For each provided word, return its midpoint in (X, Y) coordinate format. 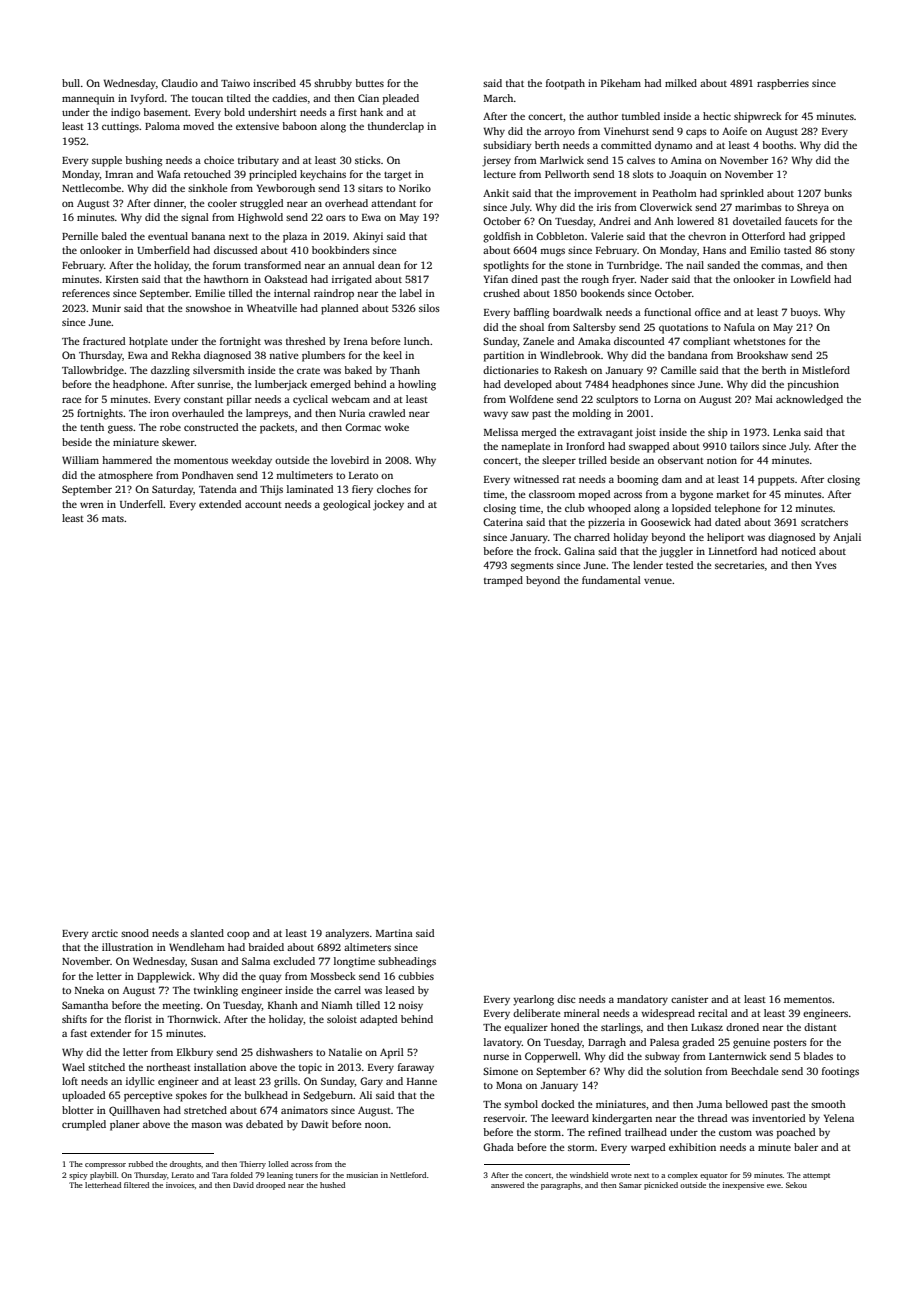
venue (658, 581)
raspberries (783, 84)
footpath (565, 84)
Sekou (796, 1185)
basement (166, 112)
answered (507, 1185)
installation (220, 1067)
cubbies (416, 976)
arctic (105, 933)
